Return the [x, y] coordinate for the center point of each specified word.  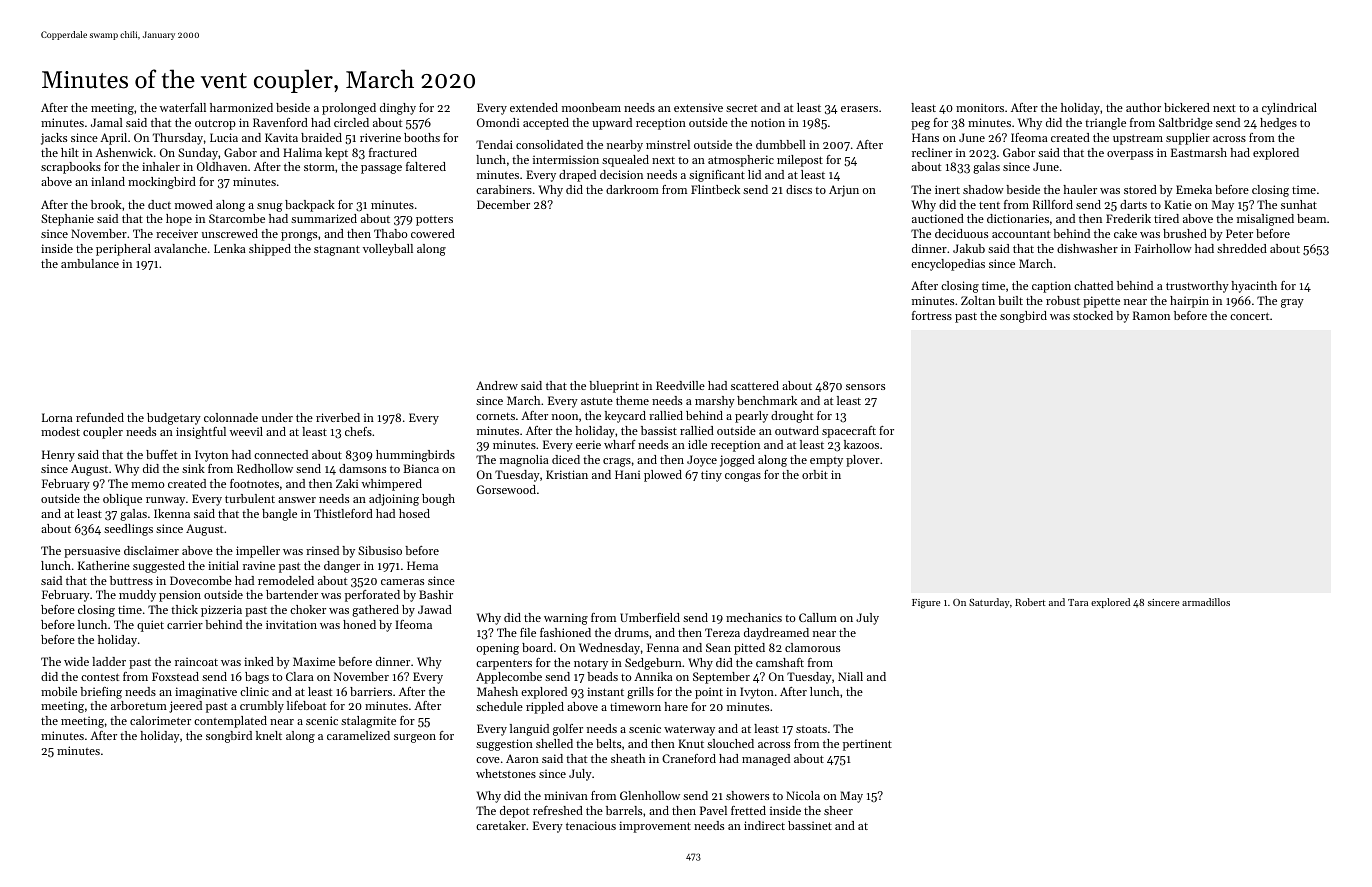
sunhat [1299, 204]
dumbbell [781, 144]
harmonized [241, 107]
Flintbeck [715, 189]
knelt [269, 735]
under [277, 417]
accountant [1021, 234]
